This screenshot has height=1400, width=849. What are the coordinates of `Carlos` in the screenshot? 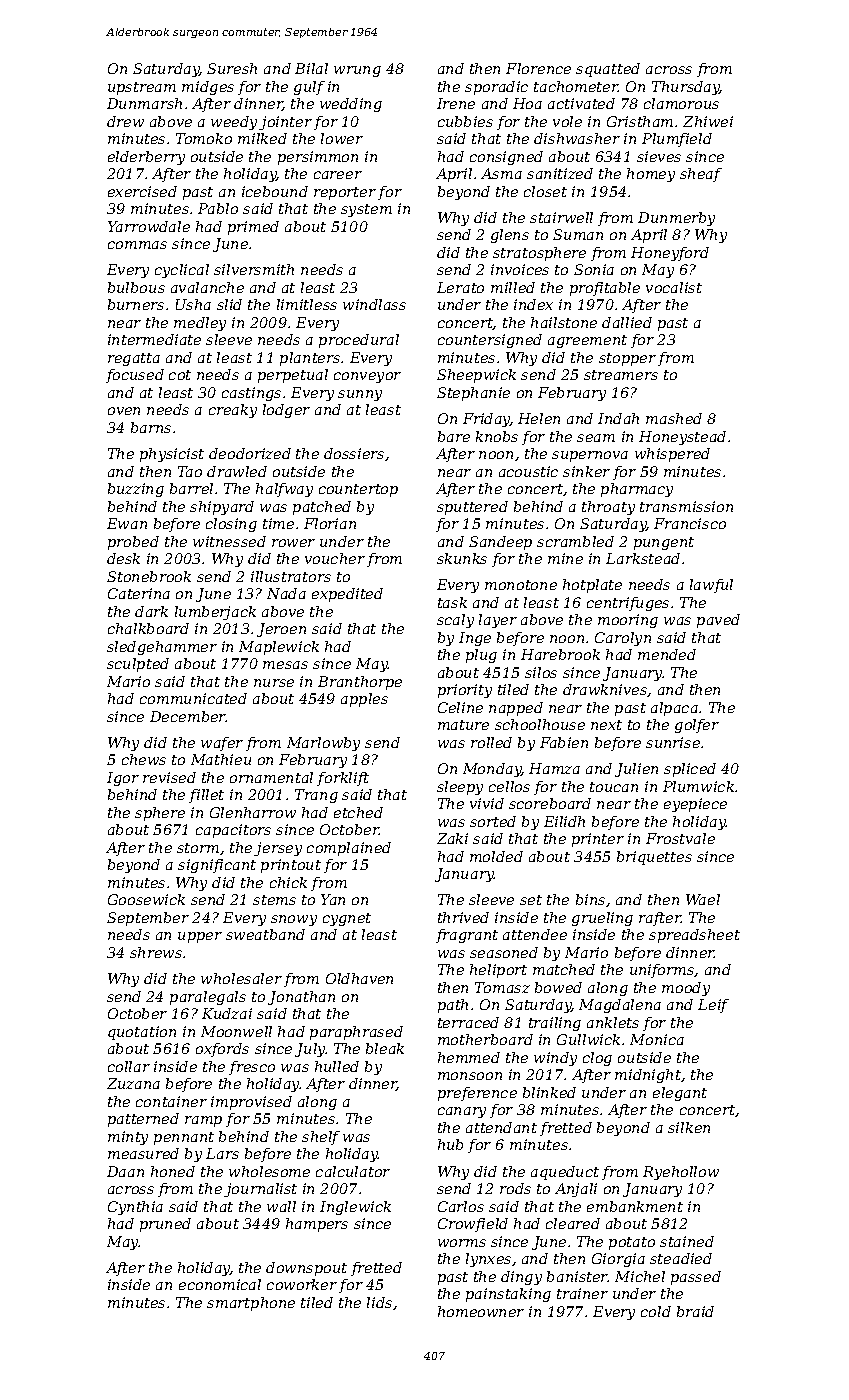 It's located at (461, 1206).
